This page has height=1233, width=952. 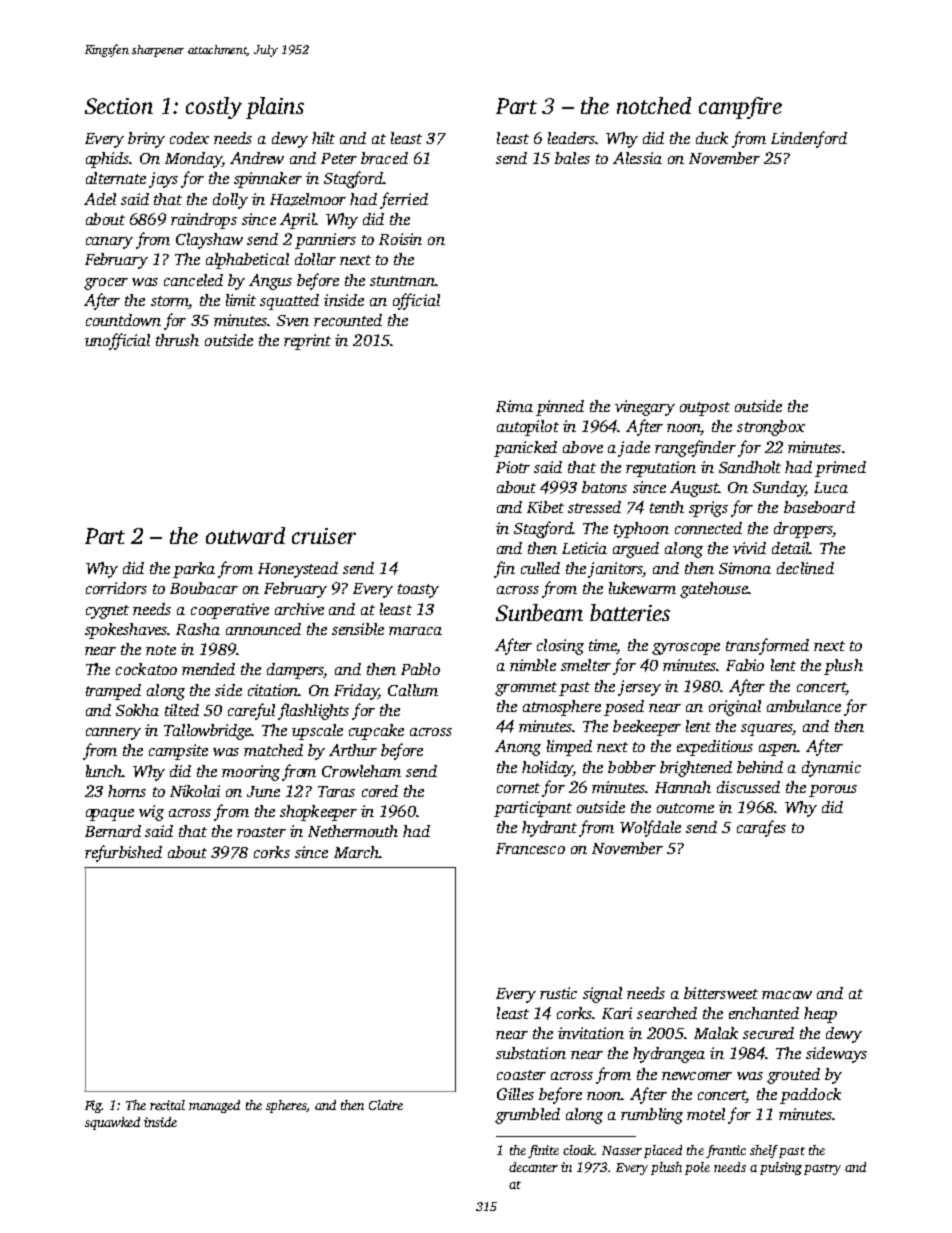 What do you see at coordinates (402, 281) in the page?
I see `stuntman` at bounding box center [402, 281].
